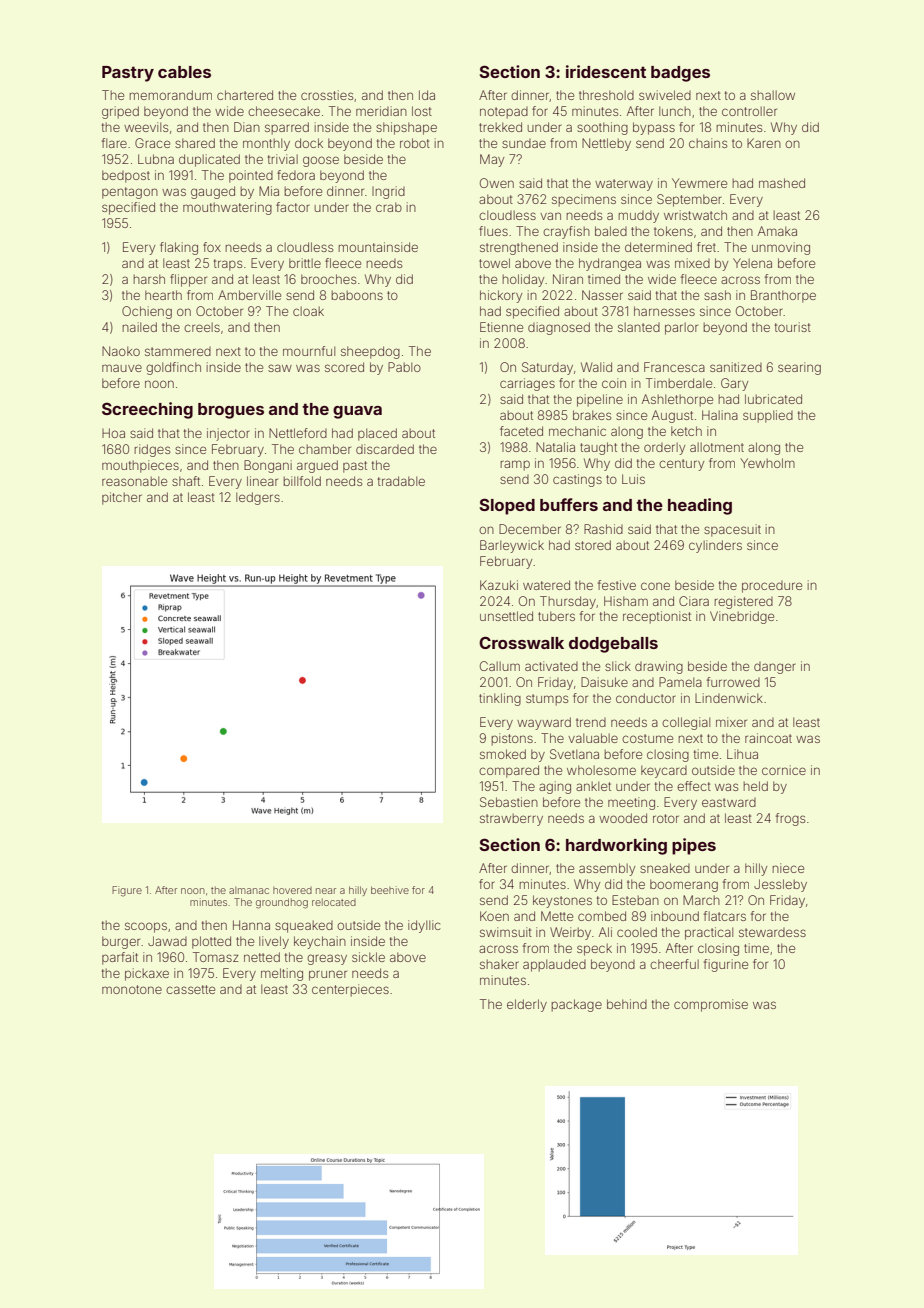 The image size is (924, 1308). What do you see at coordinates (258, 498) in the screenshot?
I see `ledgers` at bounding box center [258, 498].
